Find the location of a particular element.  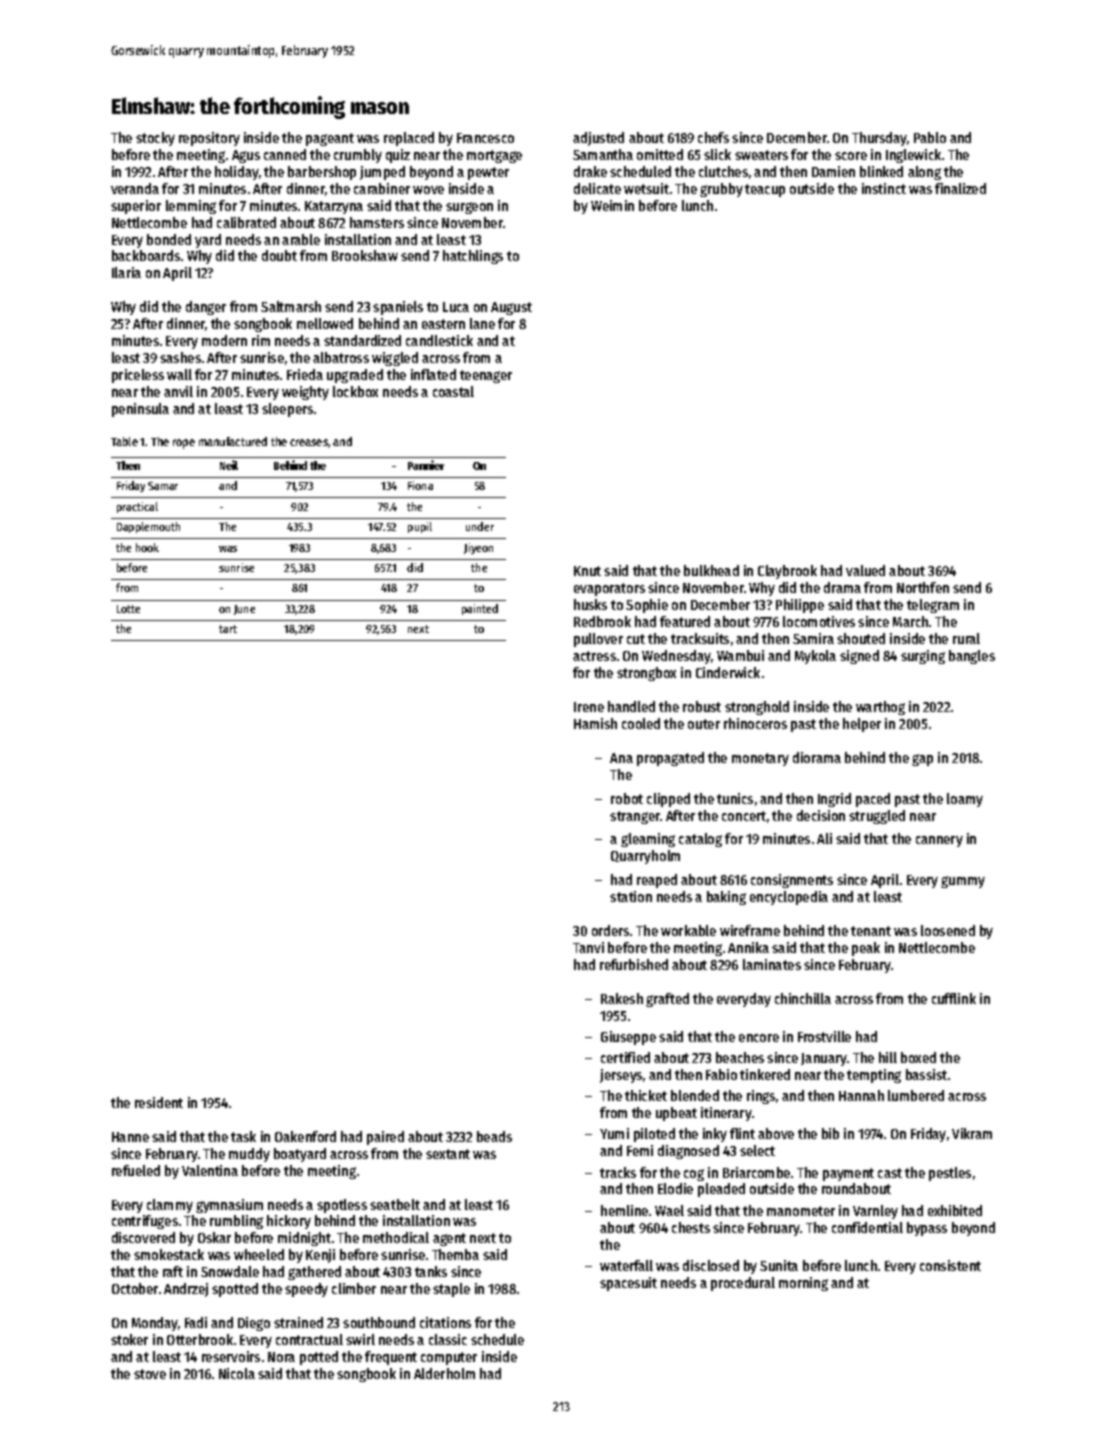

pageant is located at coordinates (330, 139).
